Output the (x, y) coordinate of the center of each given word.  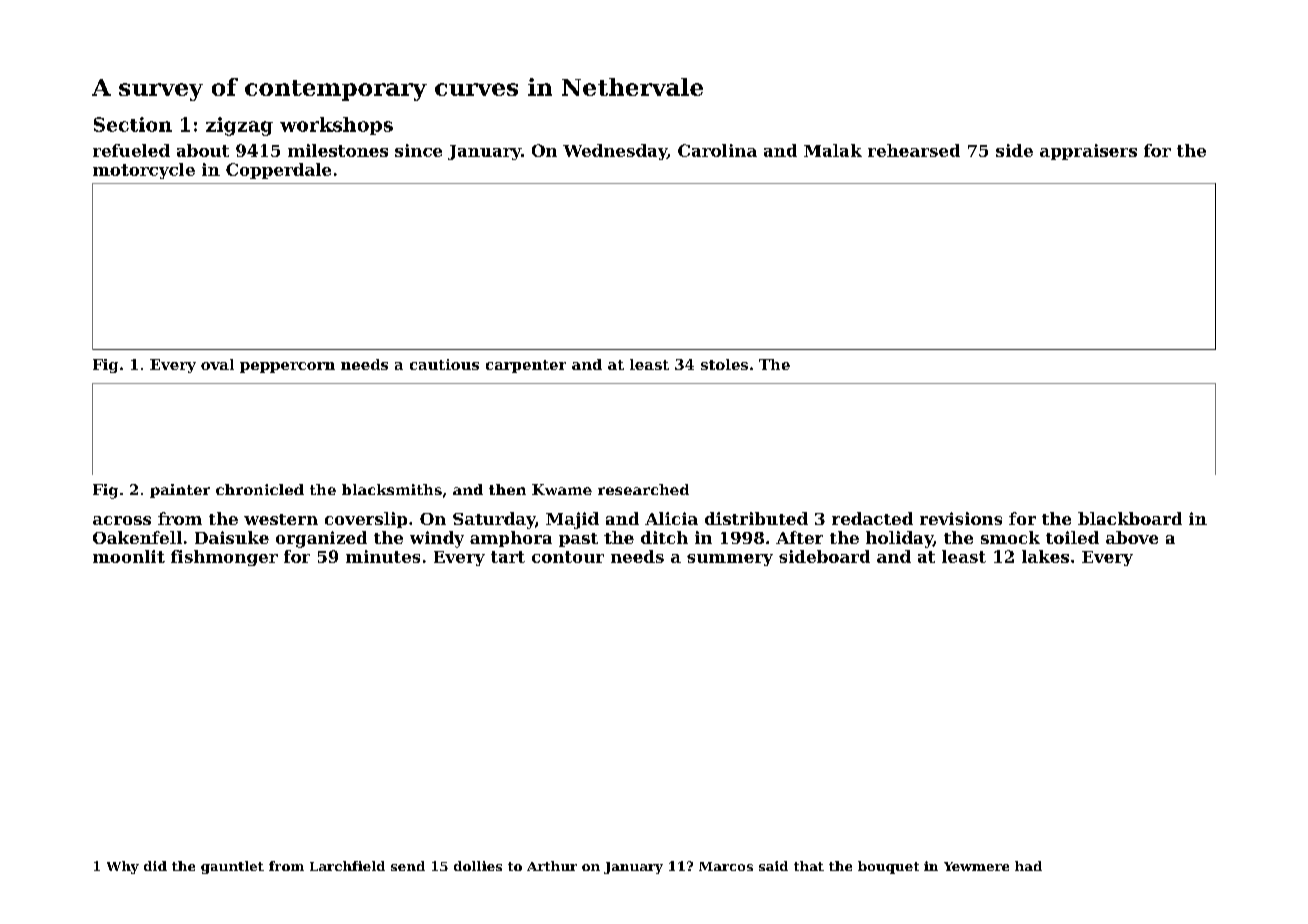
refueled (131, 150)
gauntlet (232, 867)
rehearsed (914, 150)
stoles (724, 364)
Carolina (717, 150)
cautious (444, 364)
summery (730, 560)
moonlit (129, 556)
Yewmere (976, 866)
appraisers (1088, 152)
